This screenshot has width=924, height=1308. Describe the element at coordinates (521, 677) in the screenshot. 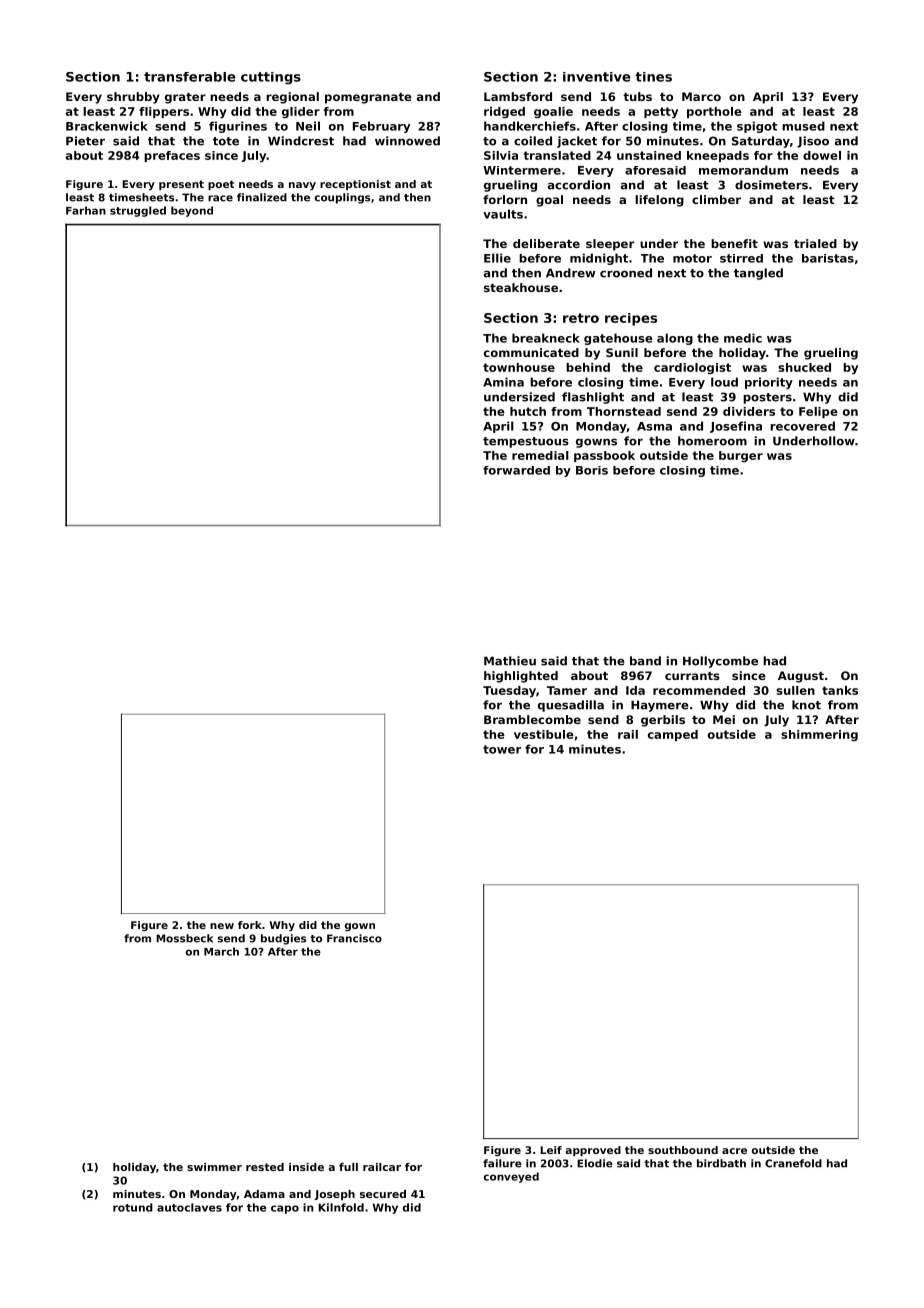

I see `highlighted` at that location.
